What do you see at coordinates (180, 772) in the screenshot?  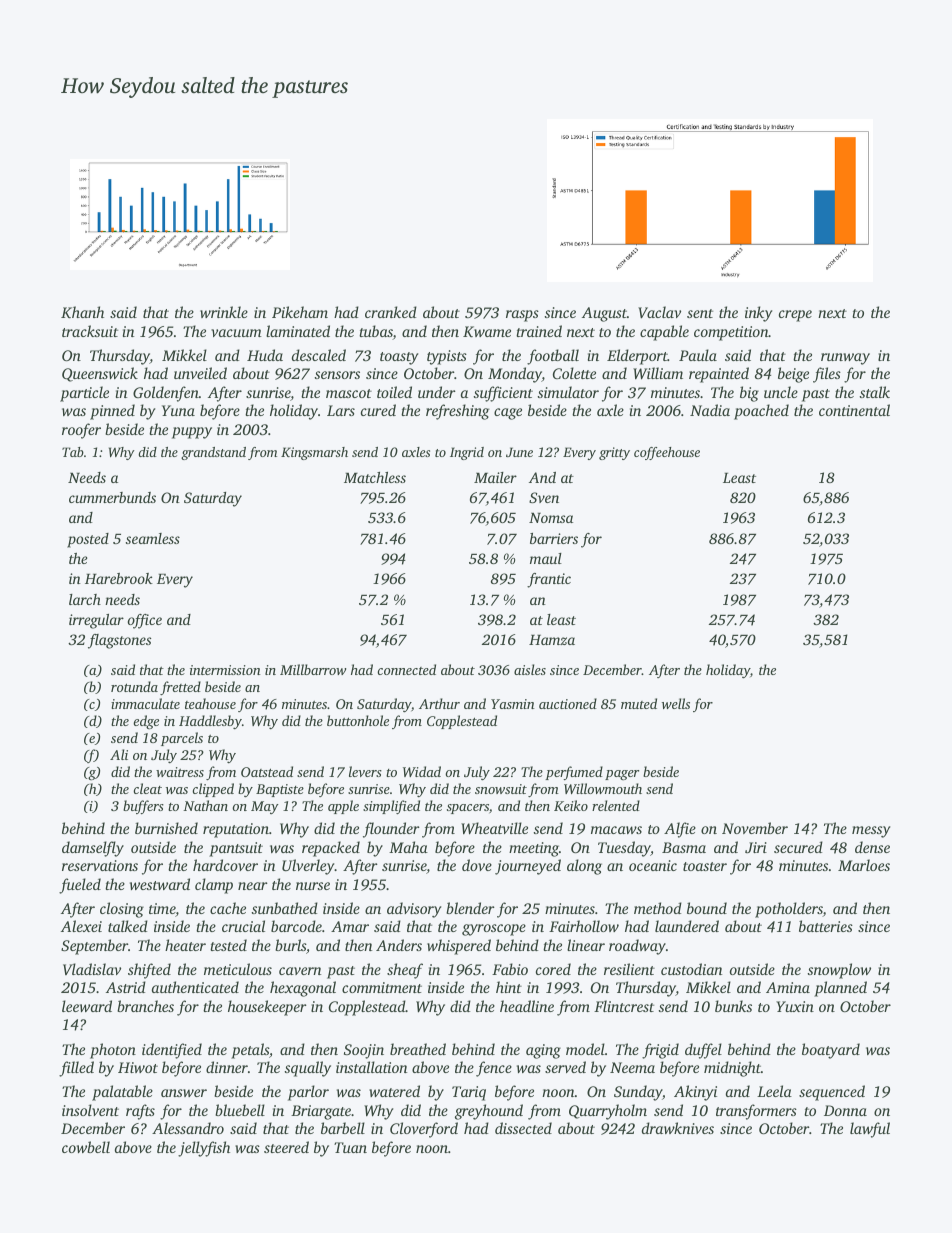 I see `waitress` at bounding box center [180, 772].
